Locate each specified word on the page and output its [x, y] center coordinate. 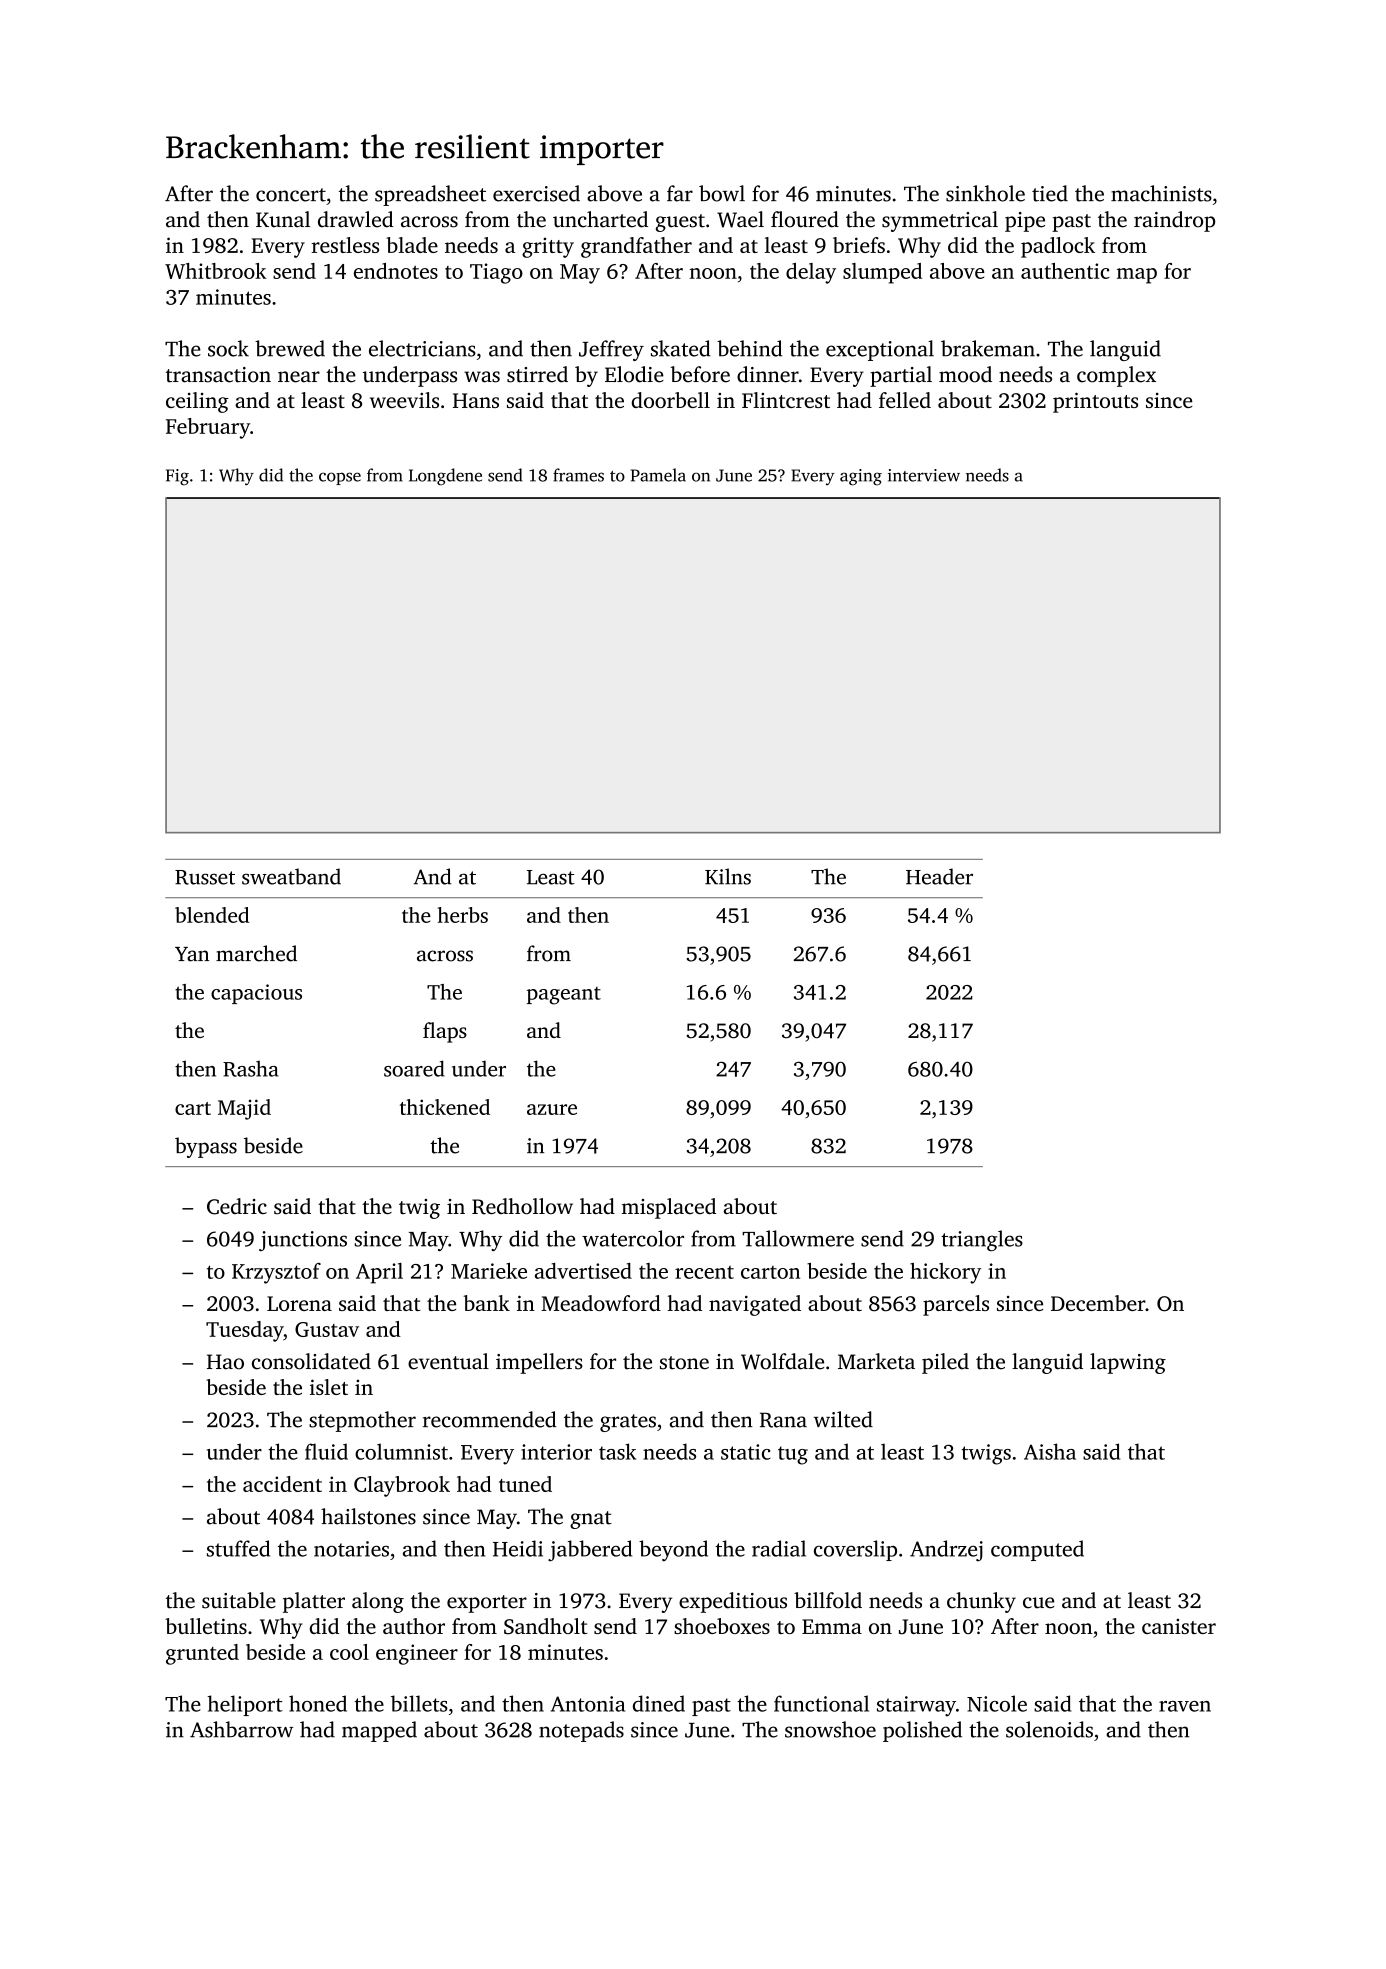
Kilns [728, 876]
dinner [768, 374]
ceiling [197, 402]
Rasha [251, 1068]
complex [1116, 376]
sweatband [291, 876]
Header [939, 876]
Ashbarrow [241, 1729]
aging [861, 477]
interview [924, 475]
